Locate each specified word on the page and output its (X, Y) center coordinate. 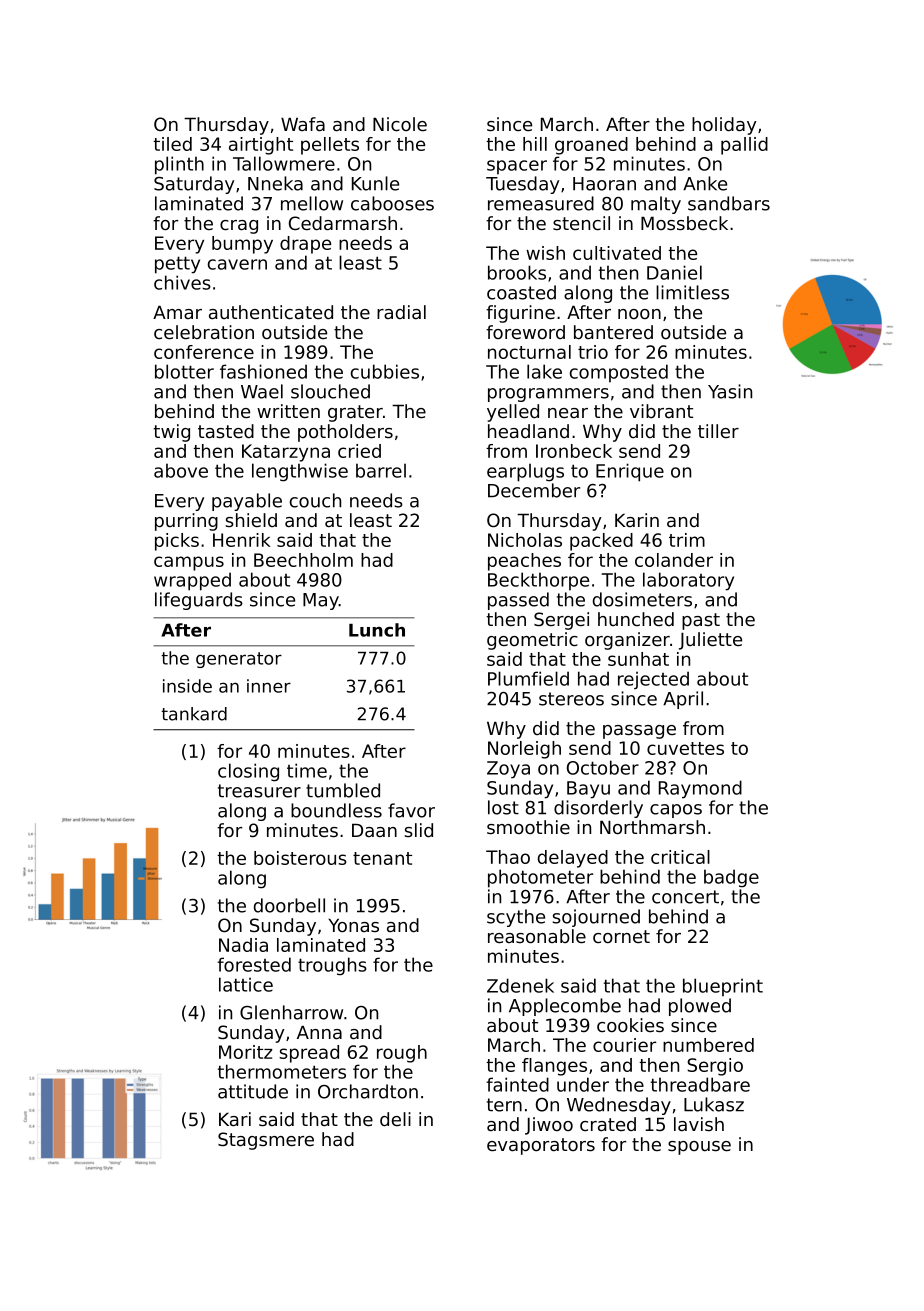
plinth (179, 165)
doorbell (289, 905)
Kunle (375, 183)
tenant (382, 858)
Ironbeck (574, 451)
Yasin (730, 391)
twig (171, 433)
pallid (744, 146)
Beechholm (303, 560)
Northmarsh (652, 827)
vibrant (661, 411)
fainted (517, 1084)
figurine (520, 314)
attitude (253, 1091)
